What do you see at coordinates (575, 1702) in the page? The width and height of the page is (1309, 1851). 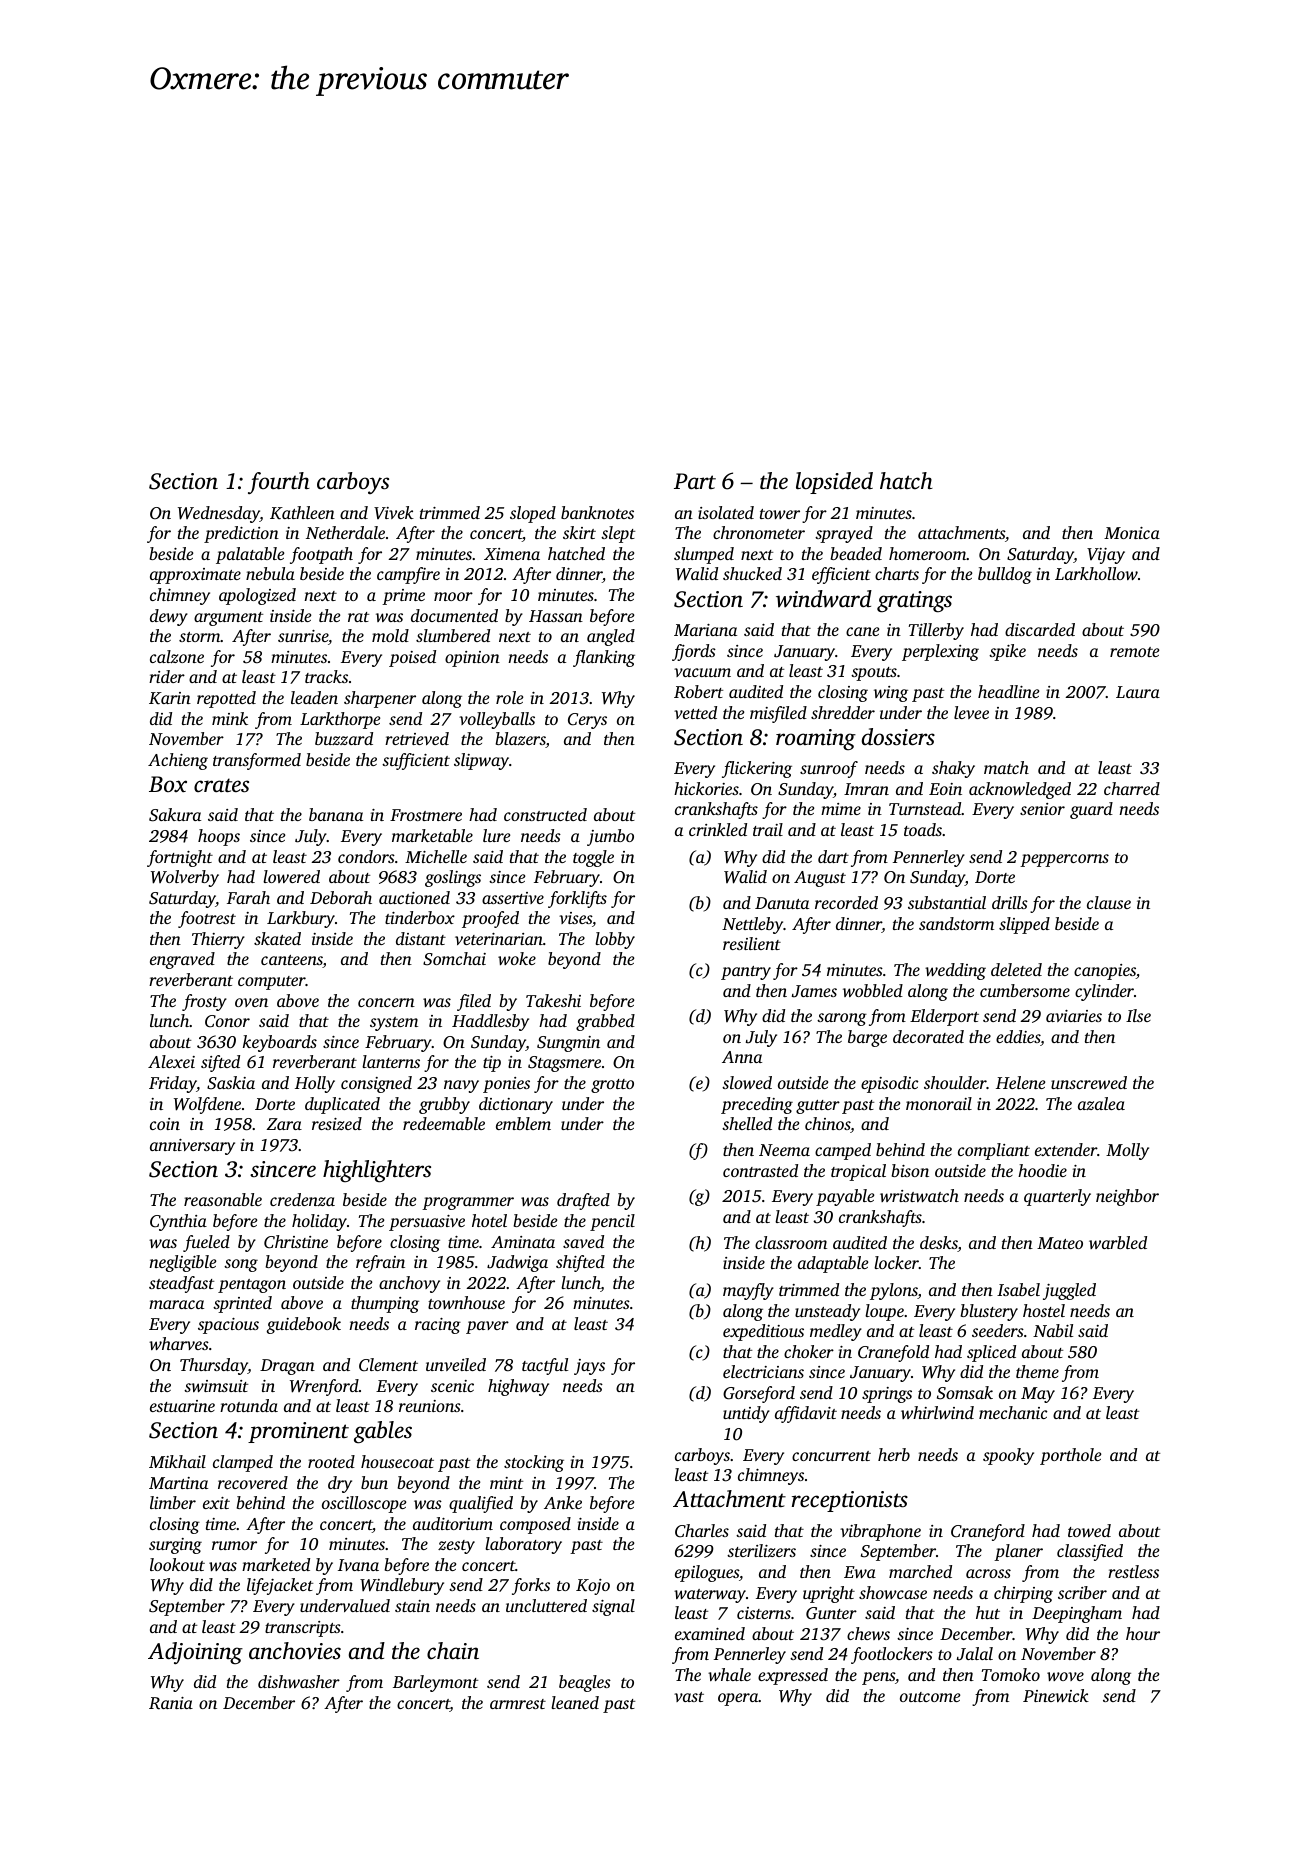 I see `leaned` at bounding box center [575, 1702].
